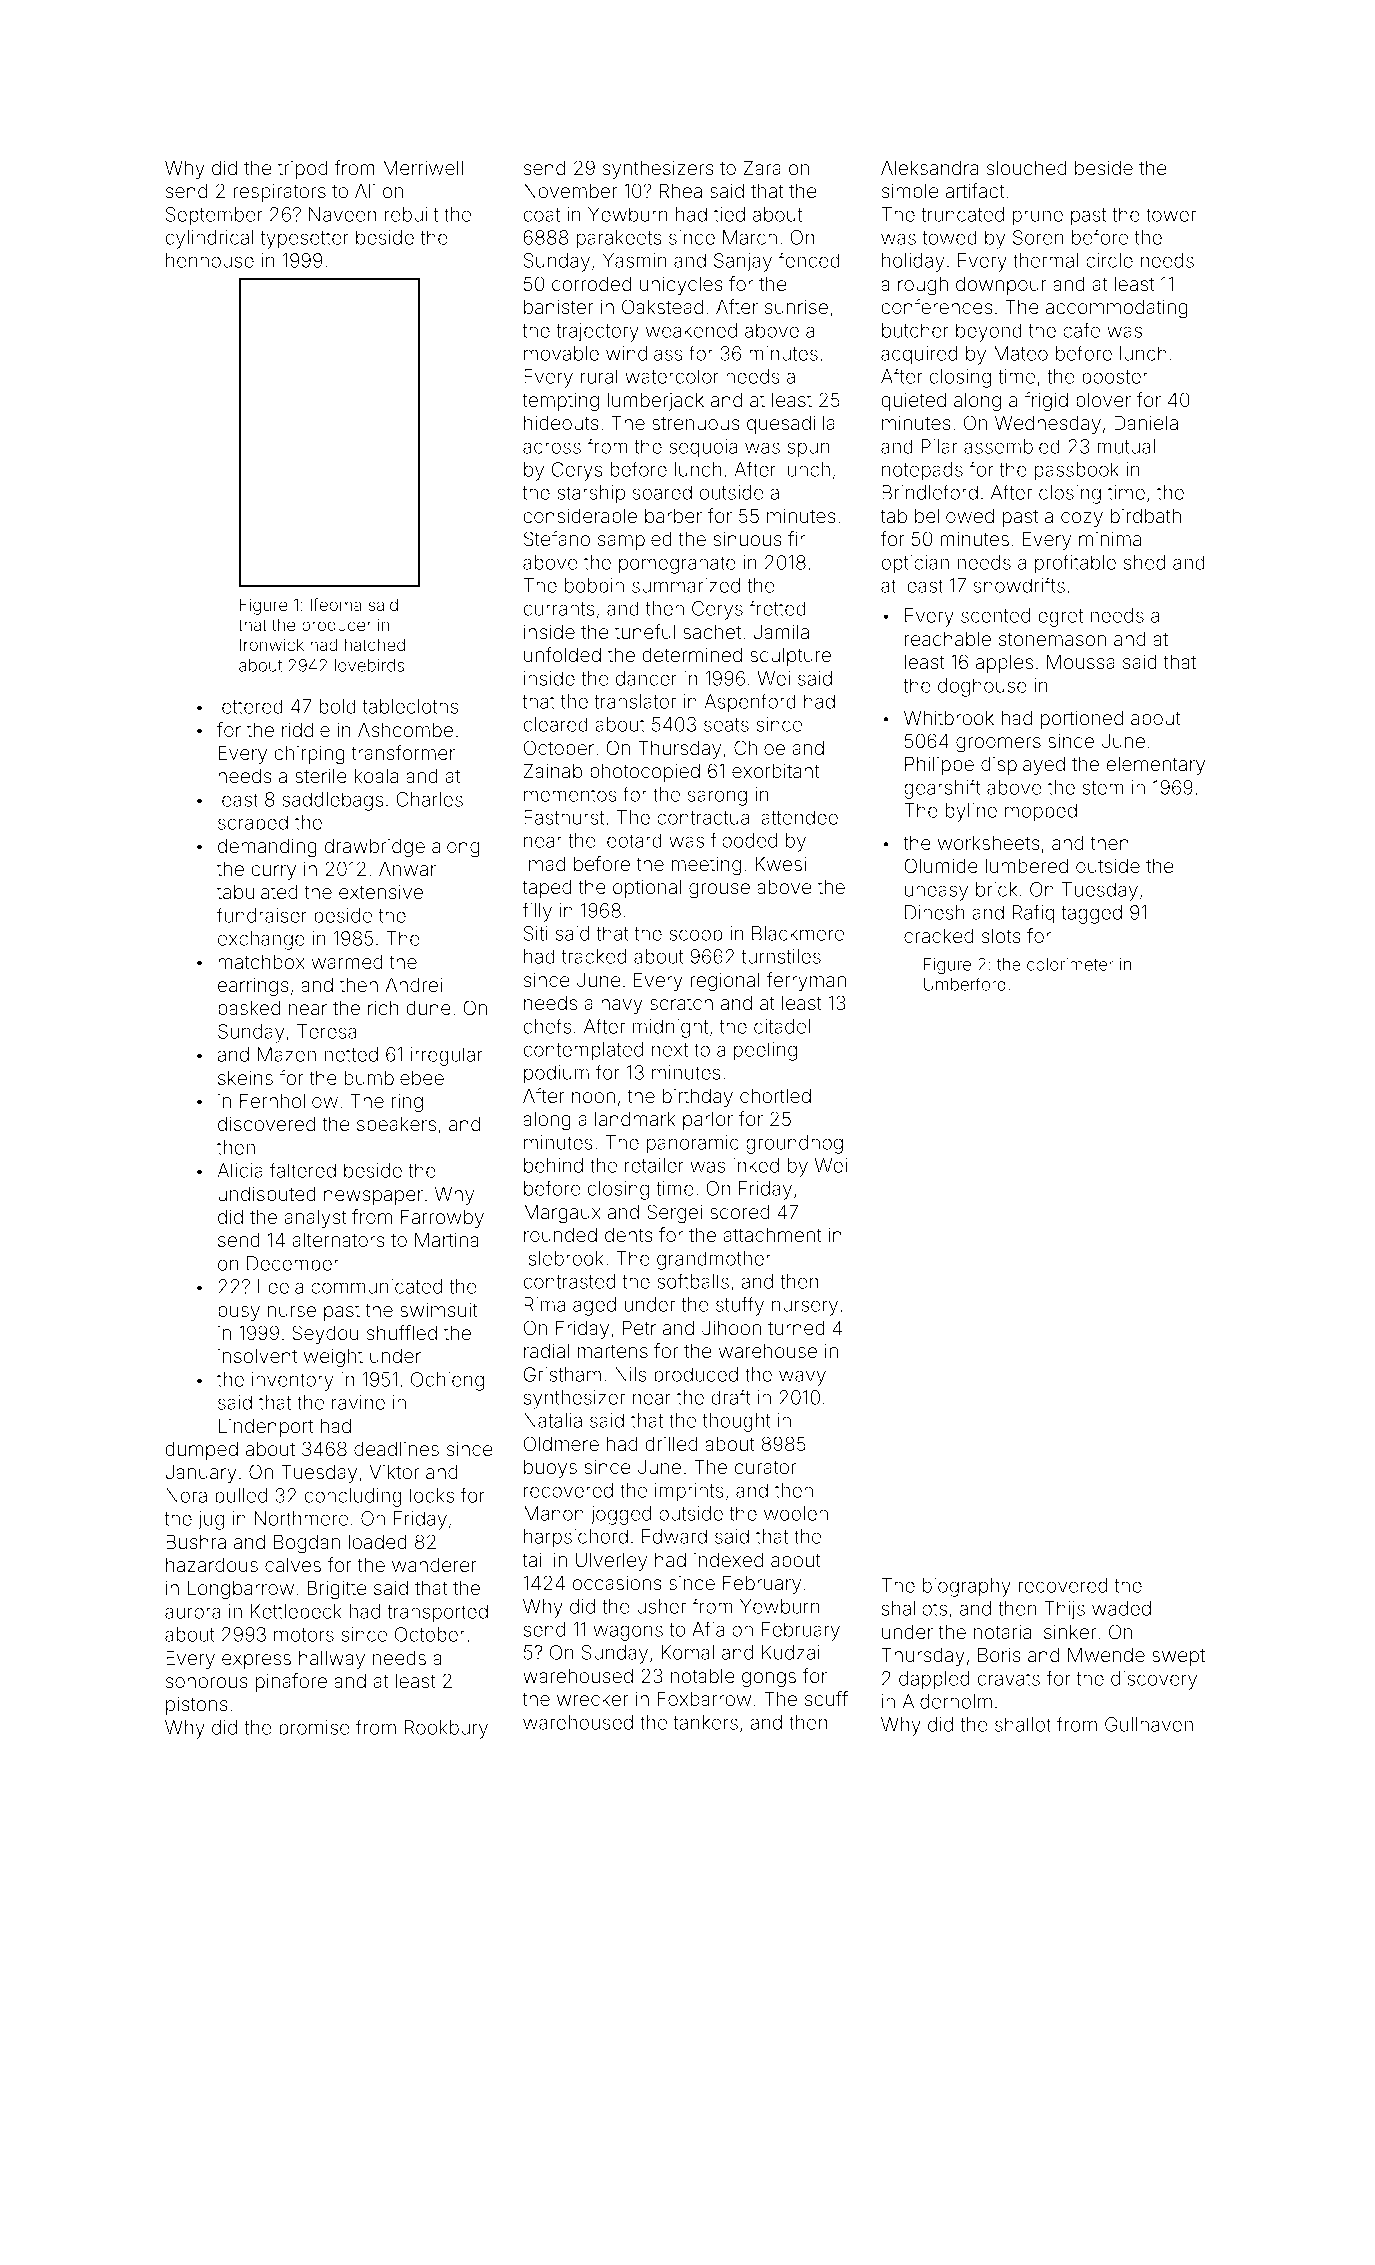 The image size is (1375, 2265). Describe the element at coordinates (336, 1589) in the page. I see `Brigitte` at that location.
